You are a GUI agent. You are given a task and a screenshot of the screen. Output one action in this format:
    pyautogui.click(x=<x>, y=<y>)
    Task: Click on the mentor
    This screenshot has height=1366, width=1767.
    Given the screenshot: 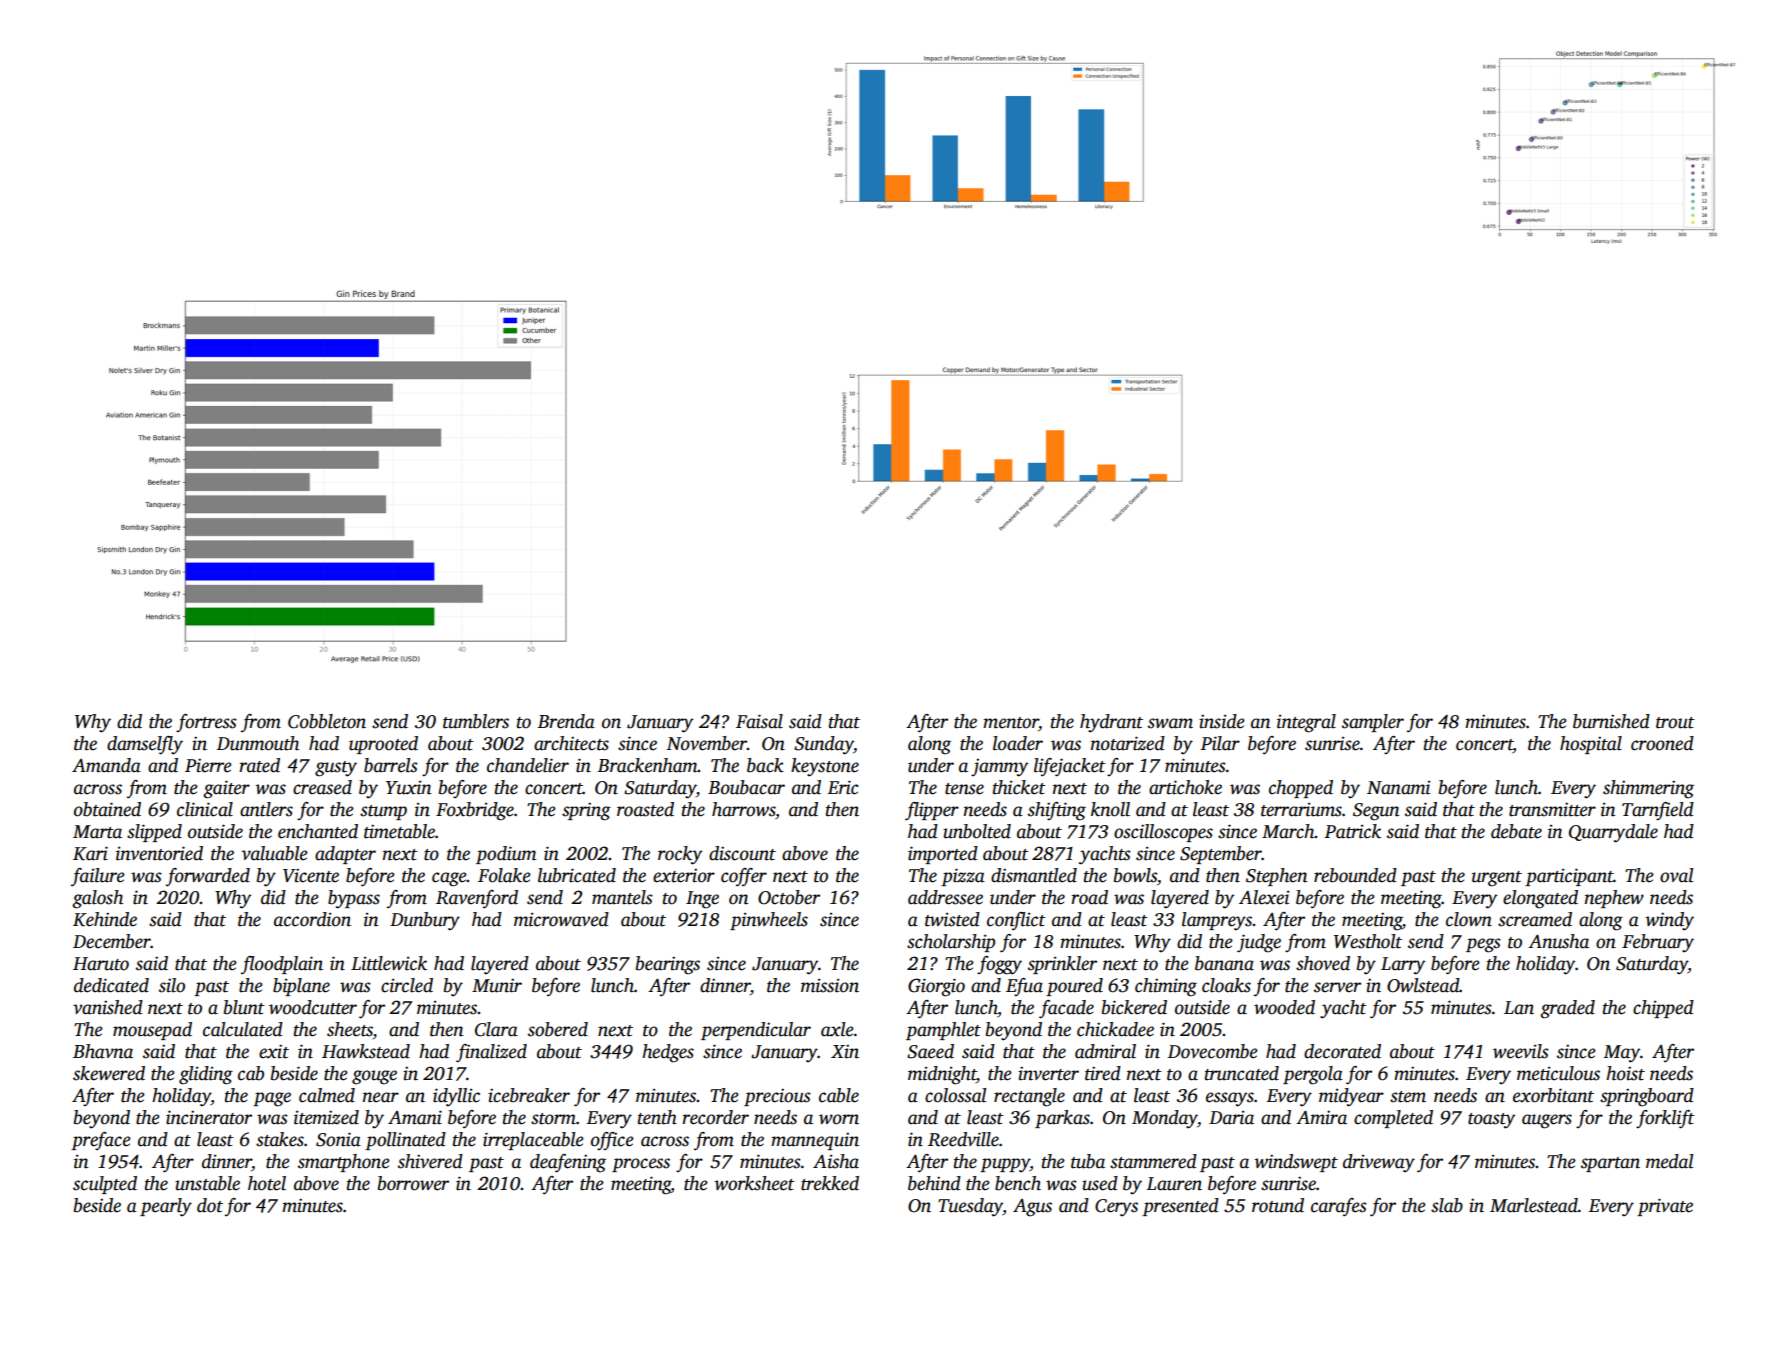 What is the action you would take?
    pyautogui.click(x=1011, y=724)
